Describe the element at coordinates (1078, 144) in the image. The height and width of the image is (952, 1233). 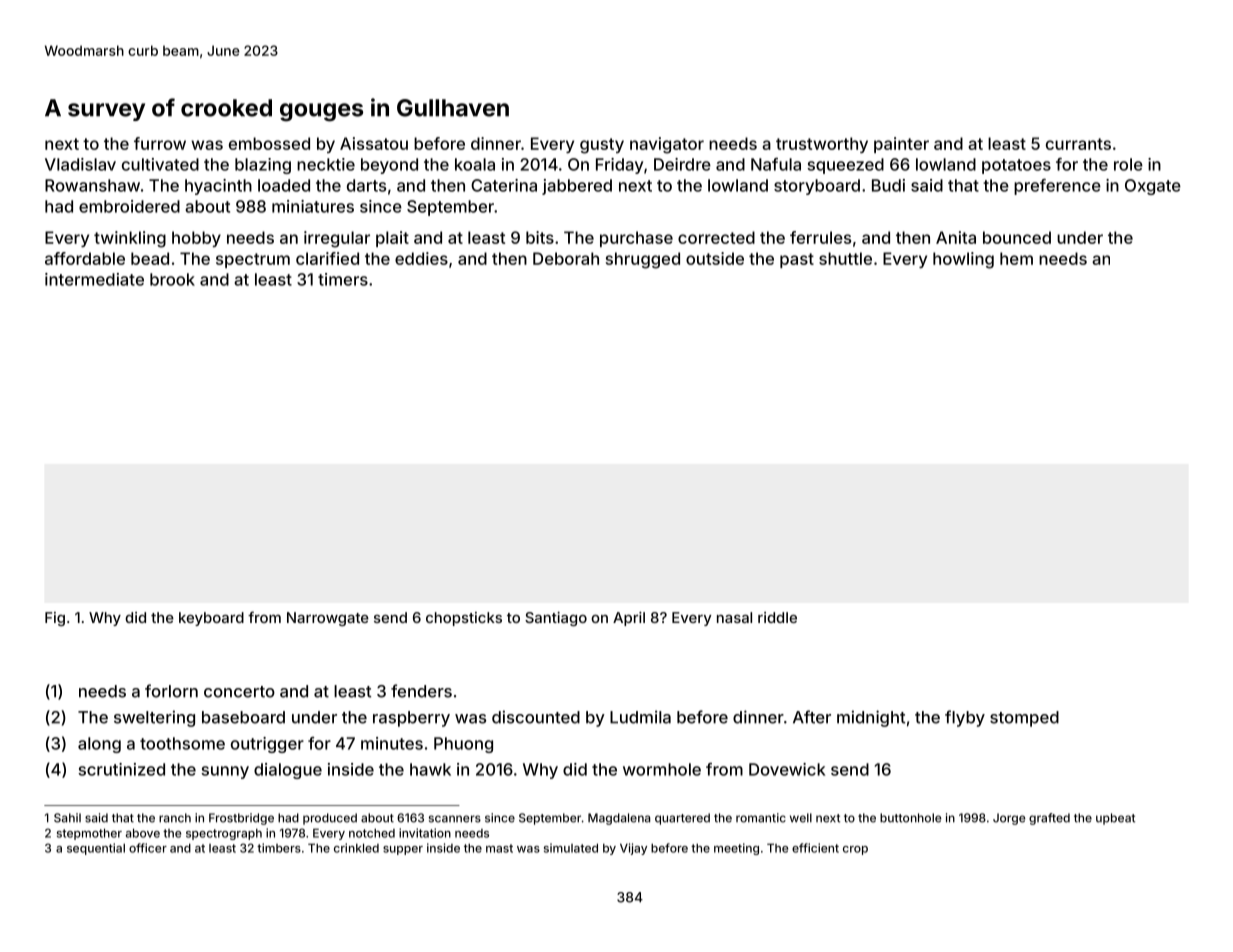
I see `currants` at that location.
